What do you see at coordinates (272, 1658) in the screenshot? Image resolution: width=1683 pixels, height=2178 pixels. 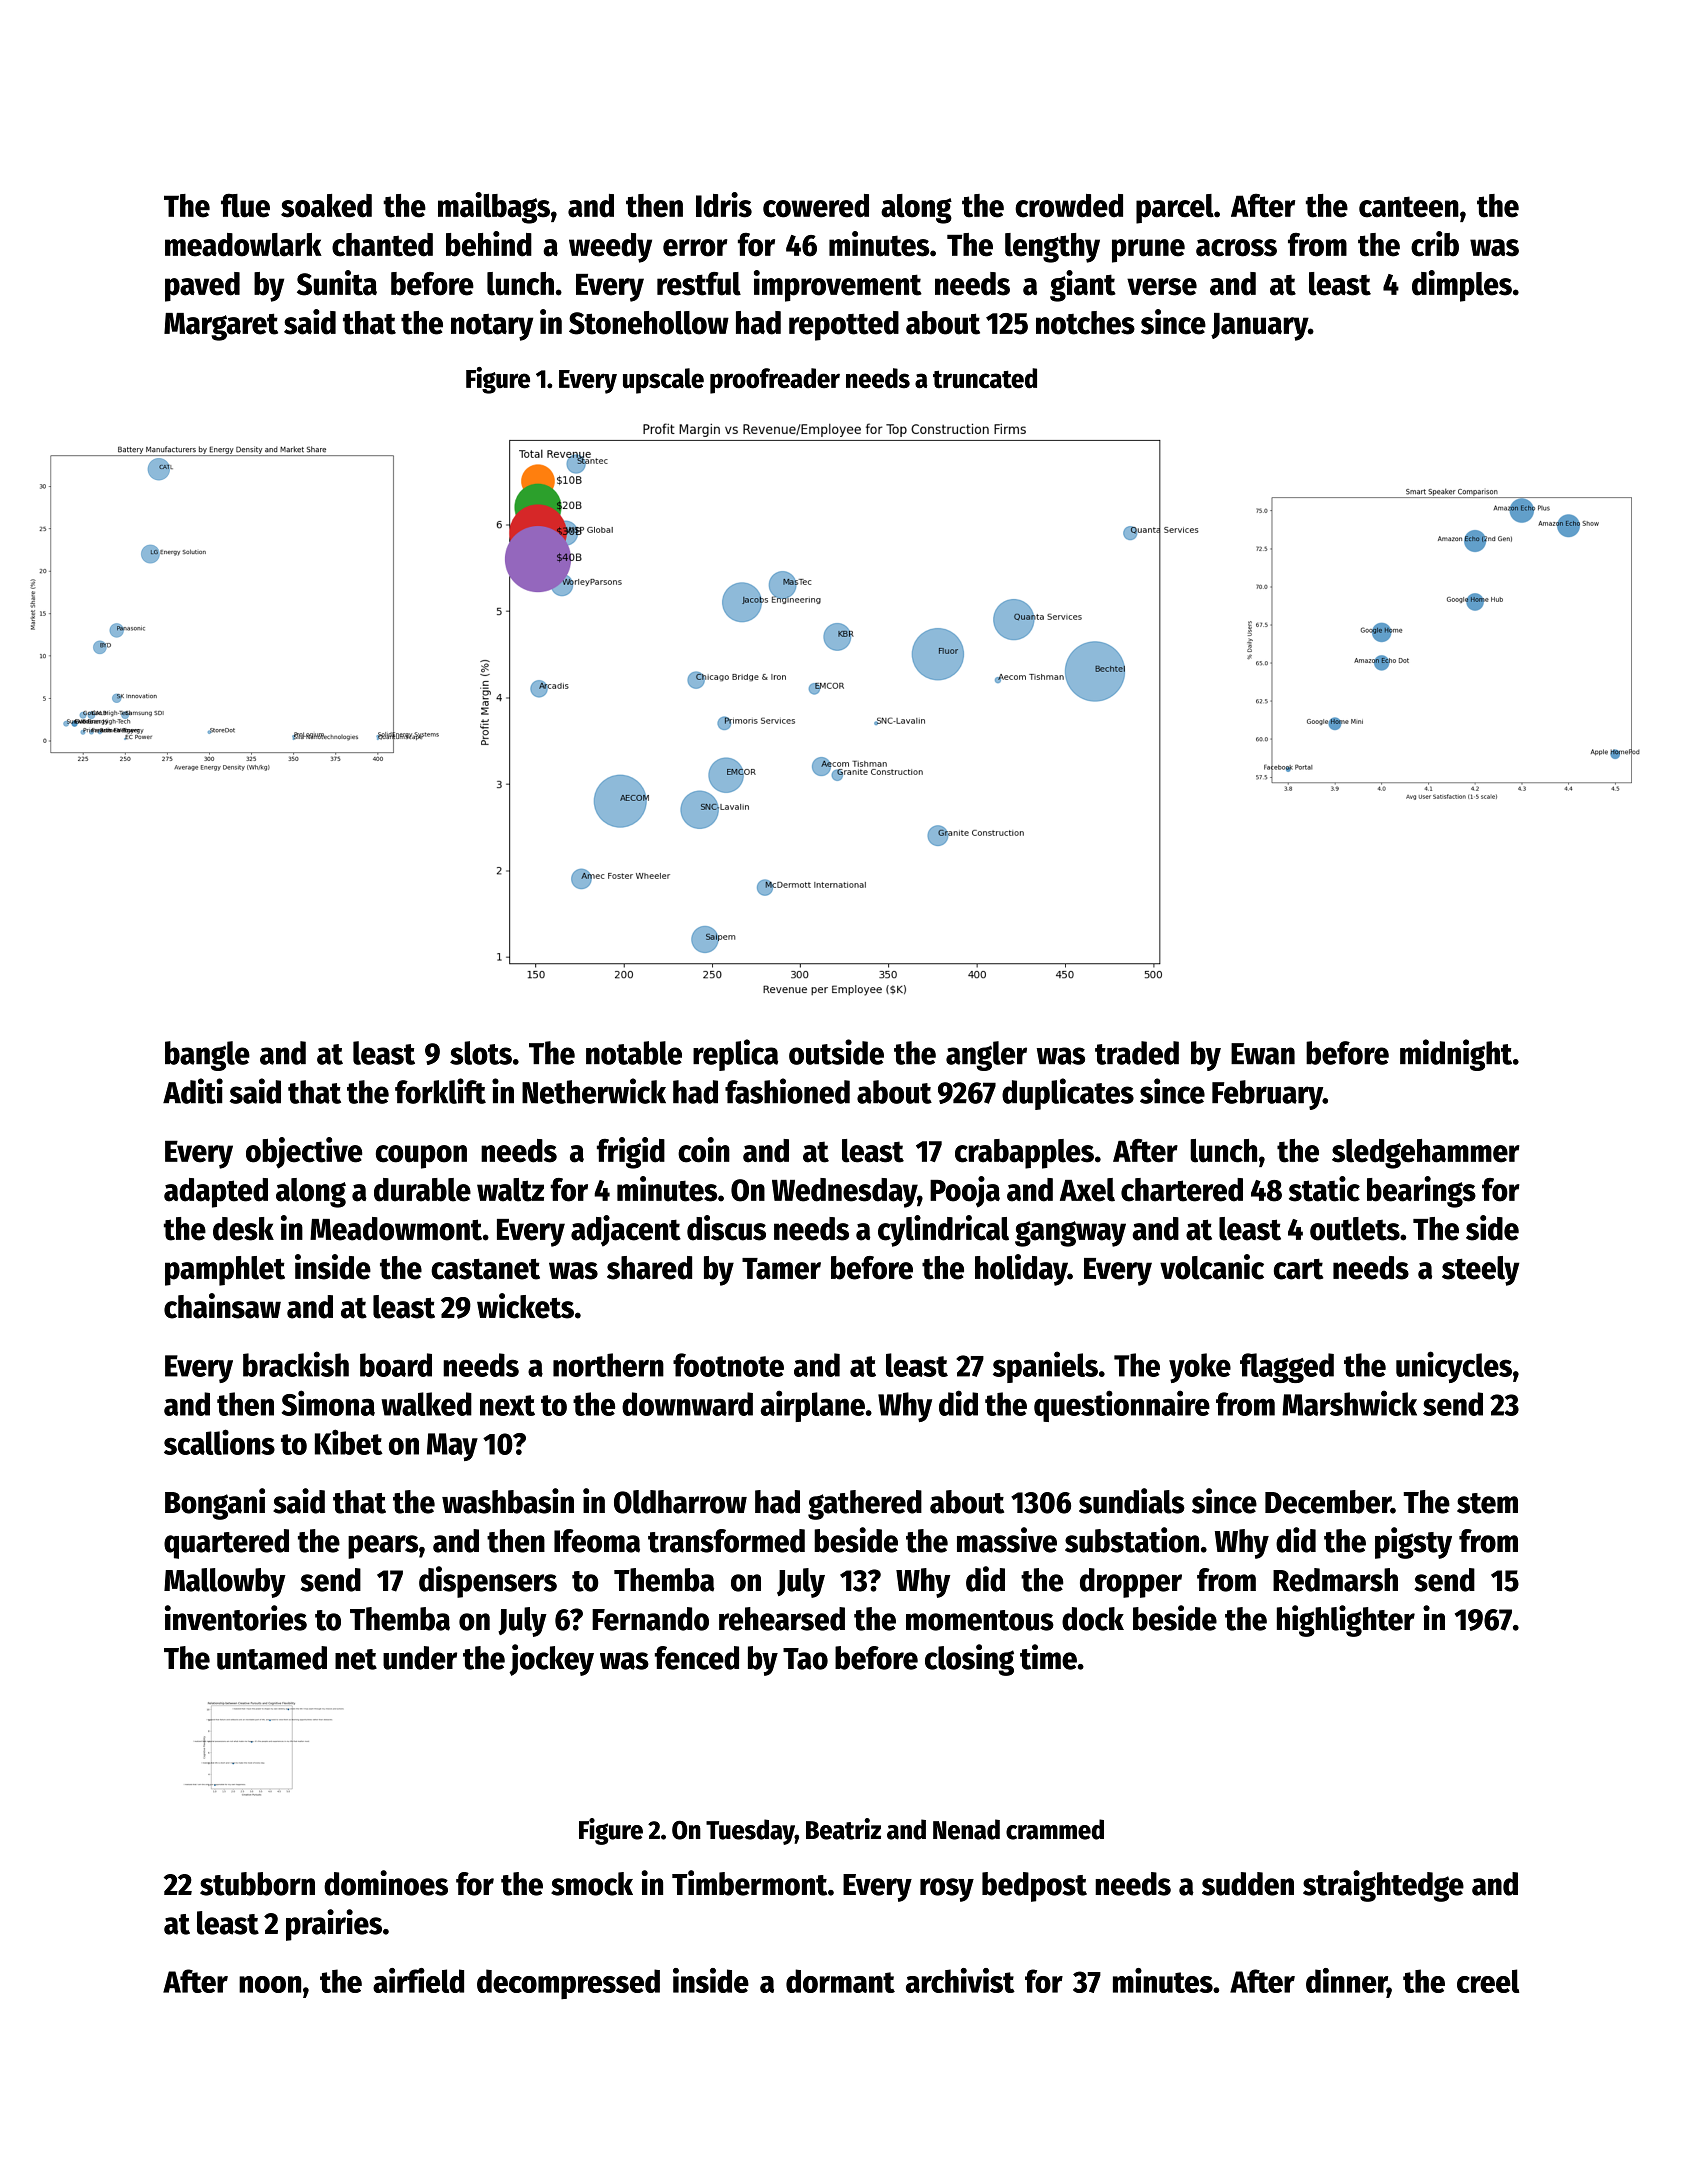 I see `untamed` at bounding box center [272, 1658].
